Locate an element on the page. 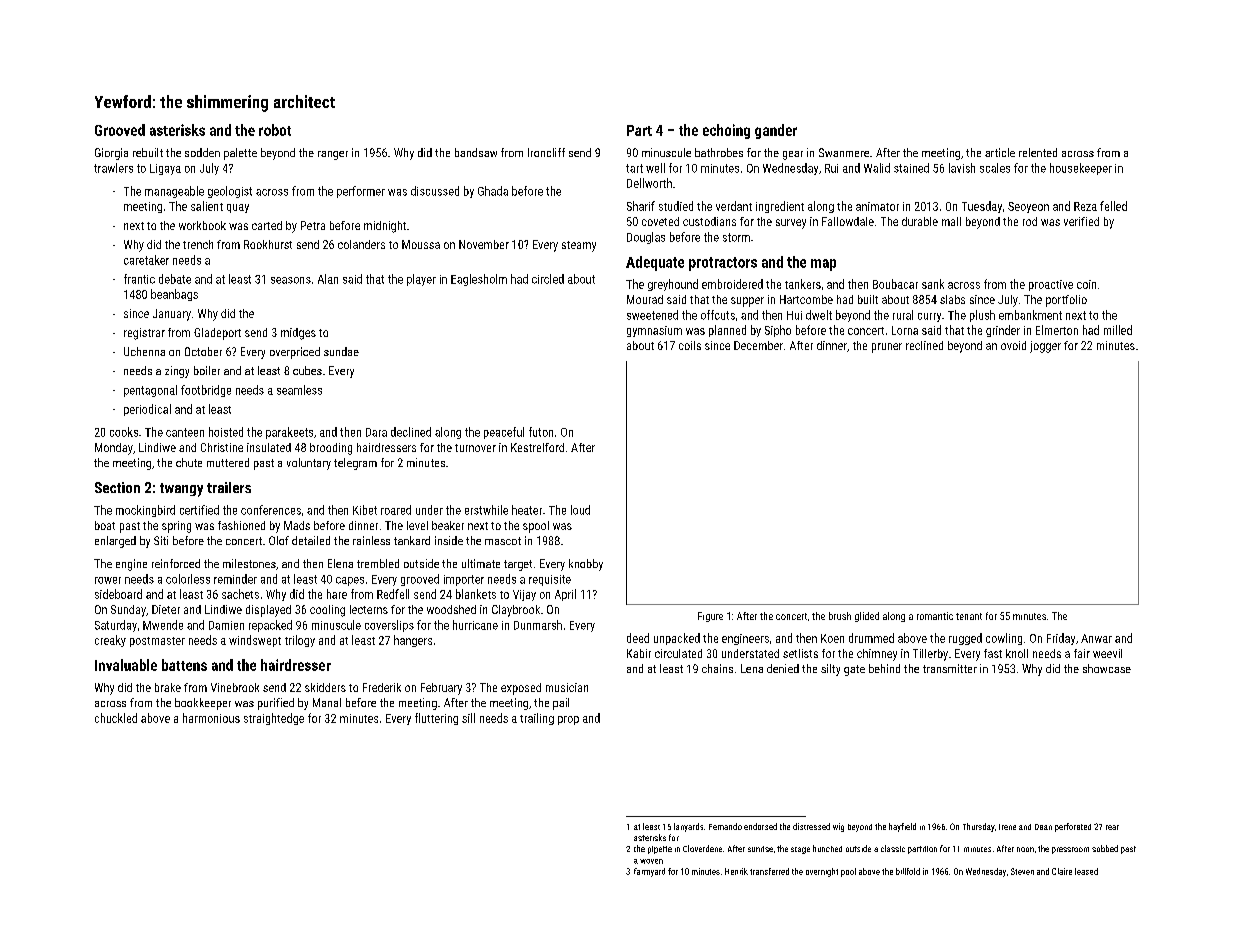 Image resolution: width=1233 pixels, height=952 pixels. transferred is located at coordinates (769, 871).
